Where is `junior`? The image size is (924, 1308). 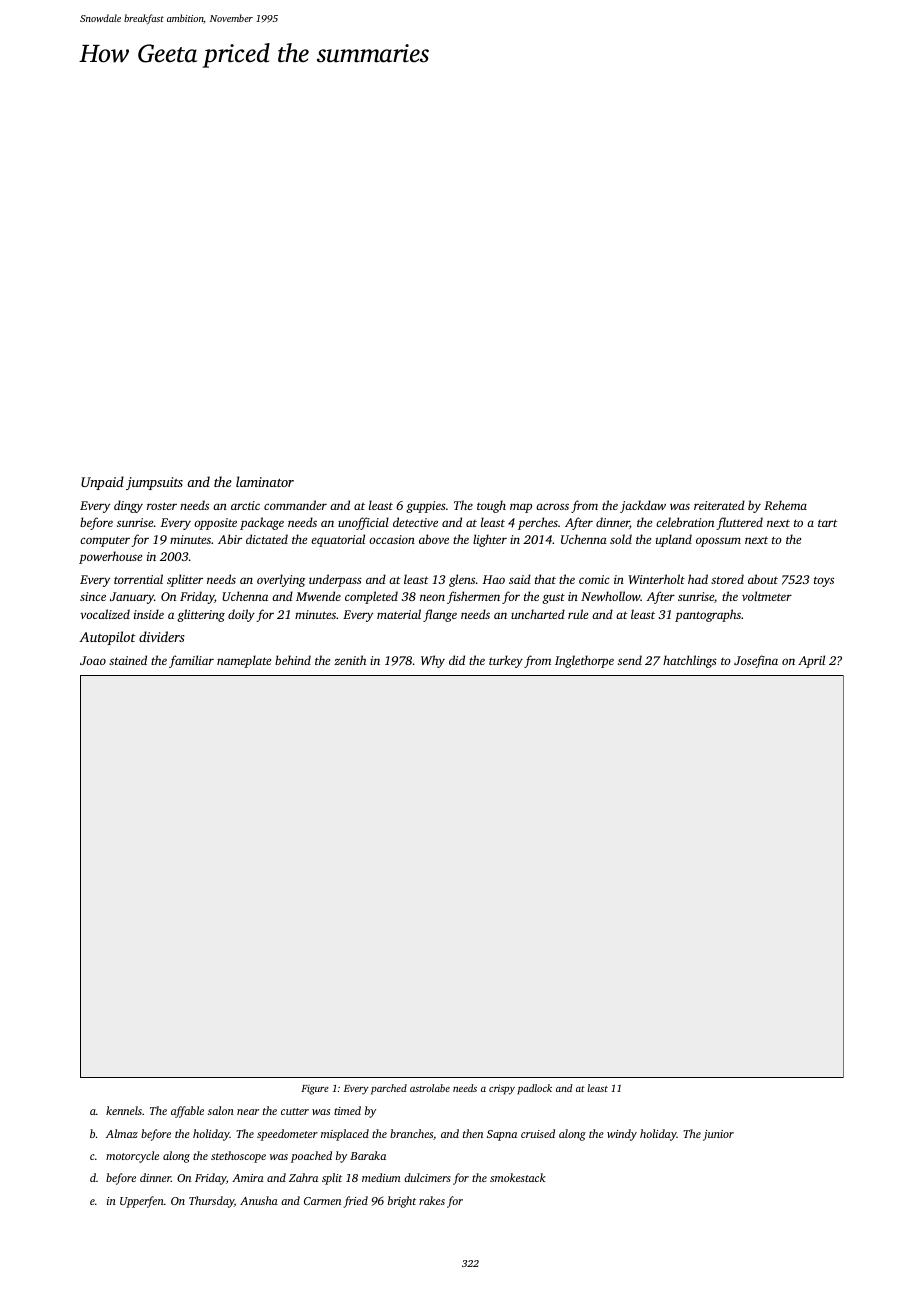 junior is located at coordinates (718, 1135).
